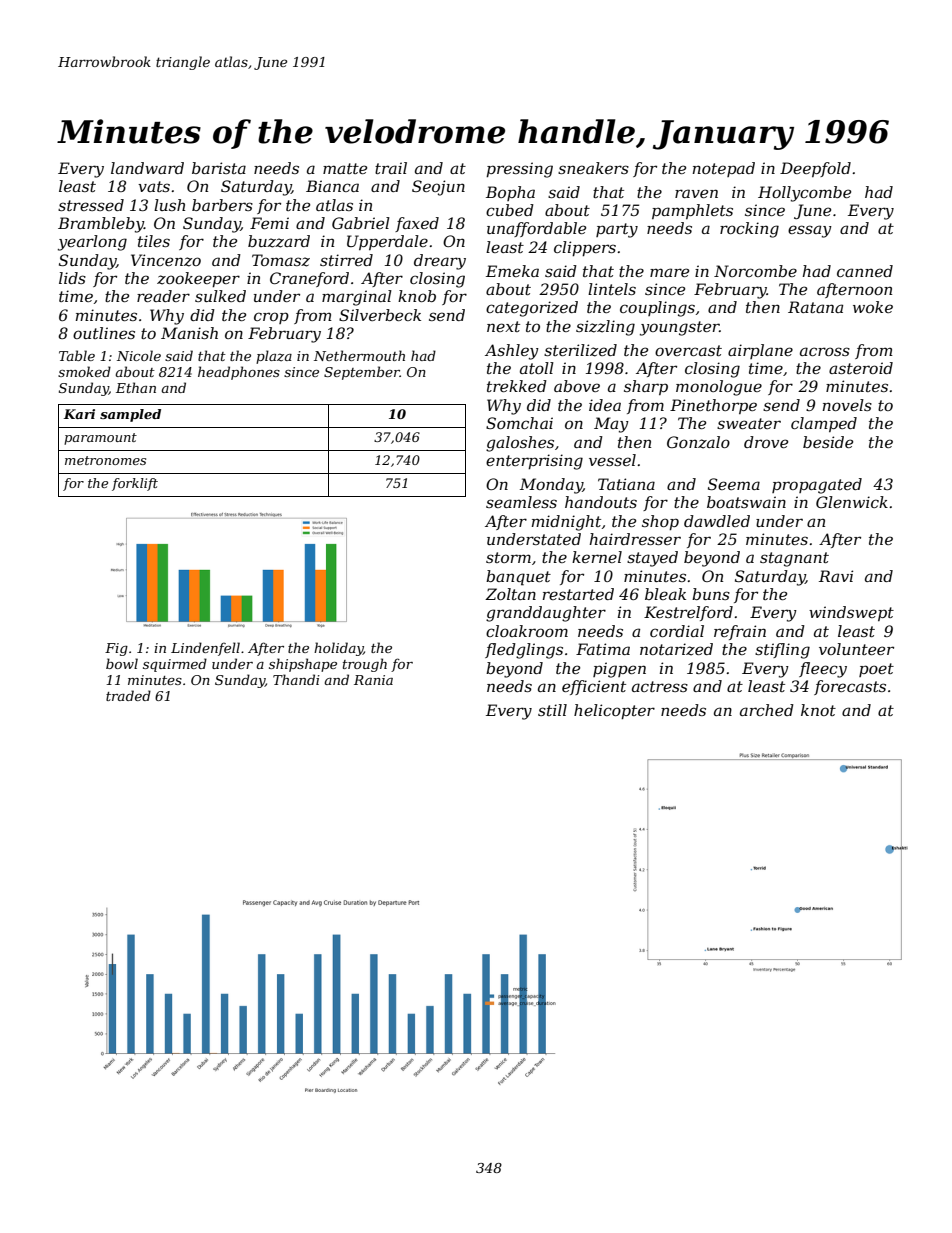 The image size is (952, 1233). I want to click on paramount, so click(100, 439).
